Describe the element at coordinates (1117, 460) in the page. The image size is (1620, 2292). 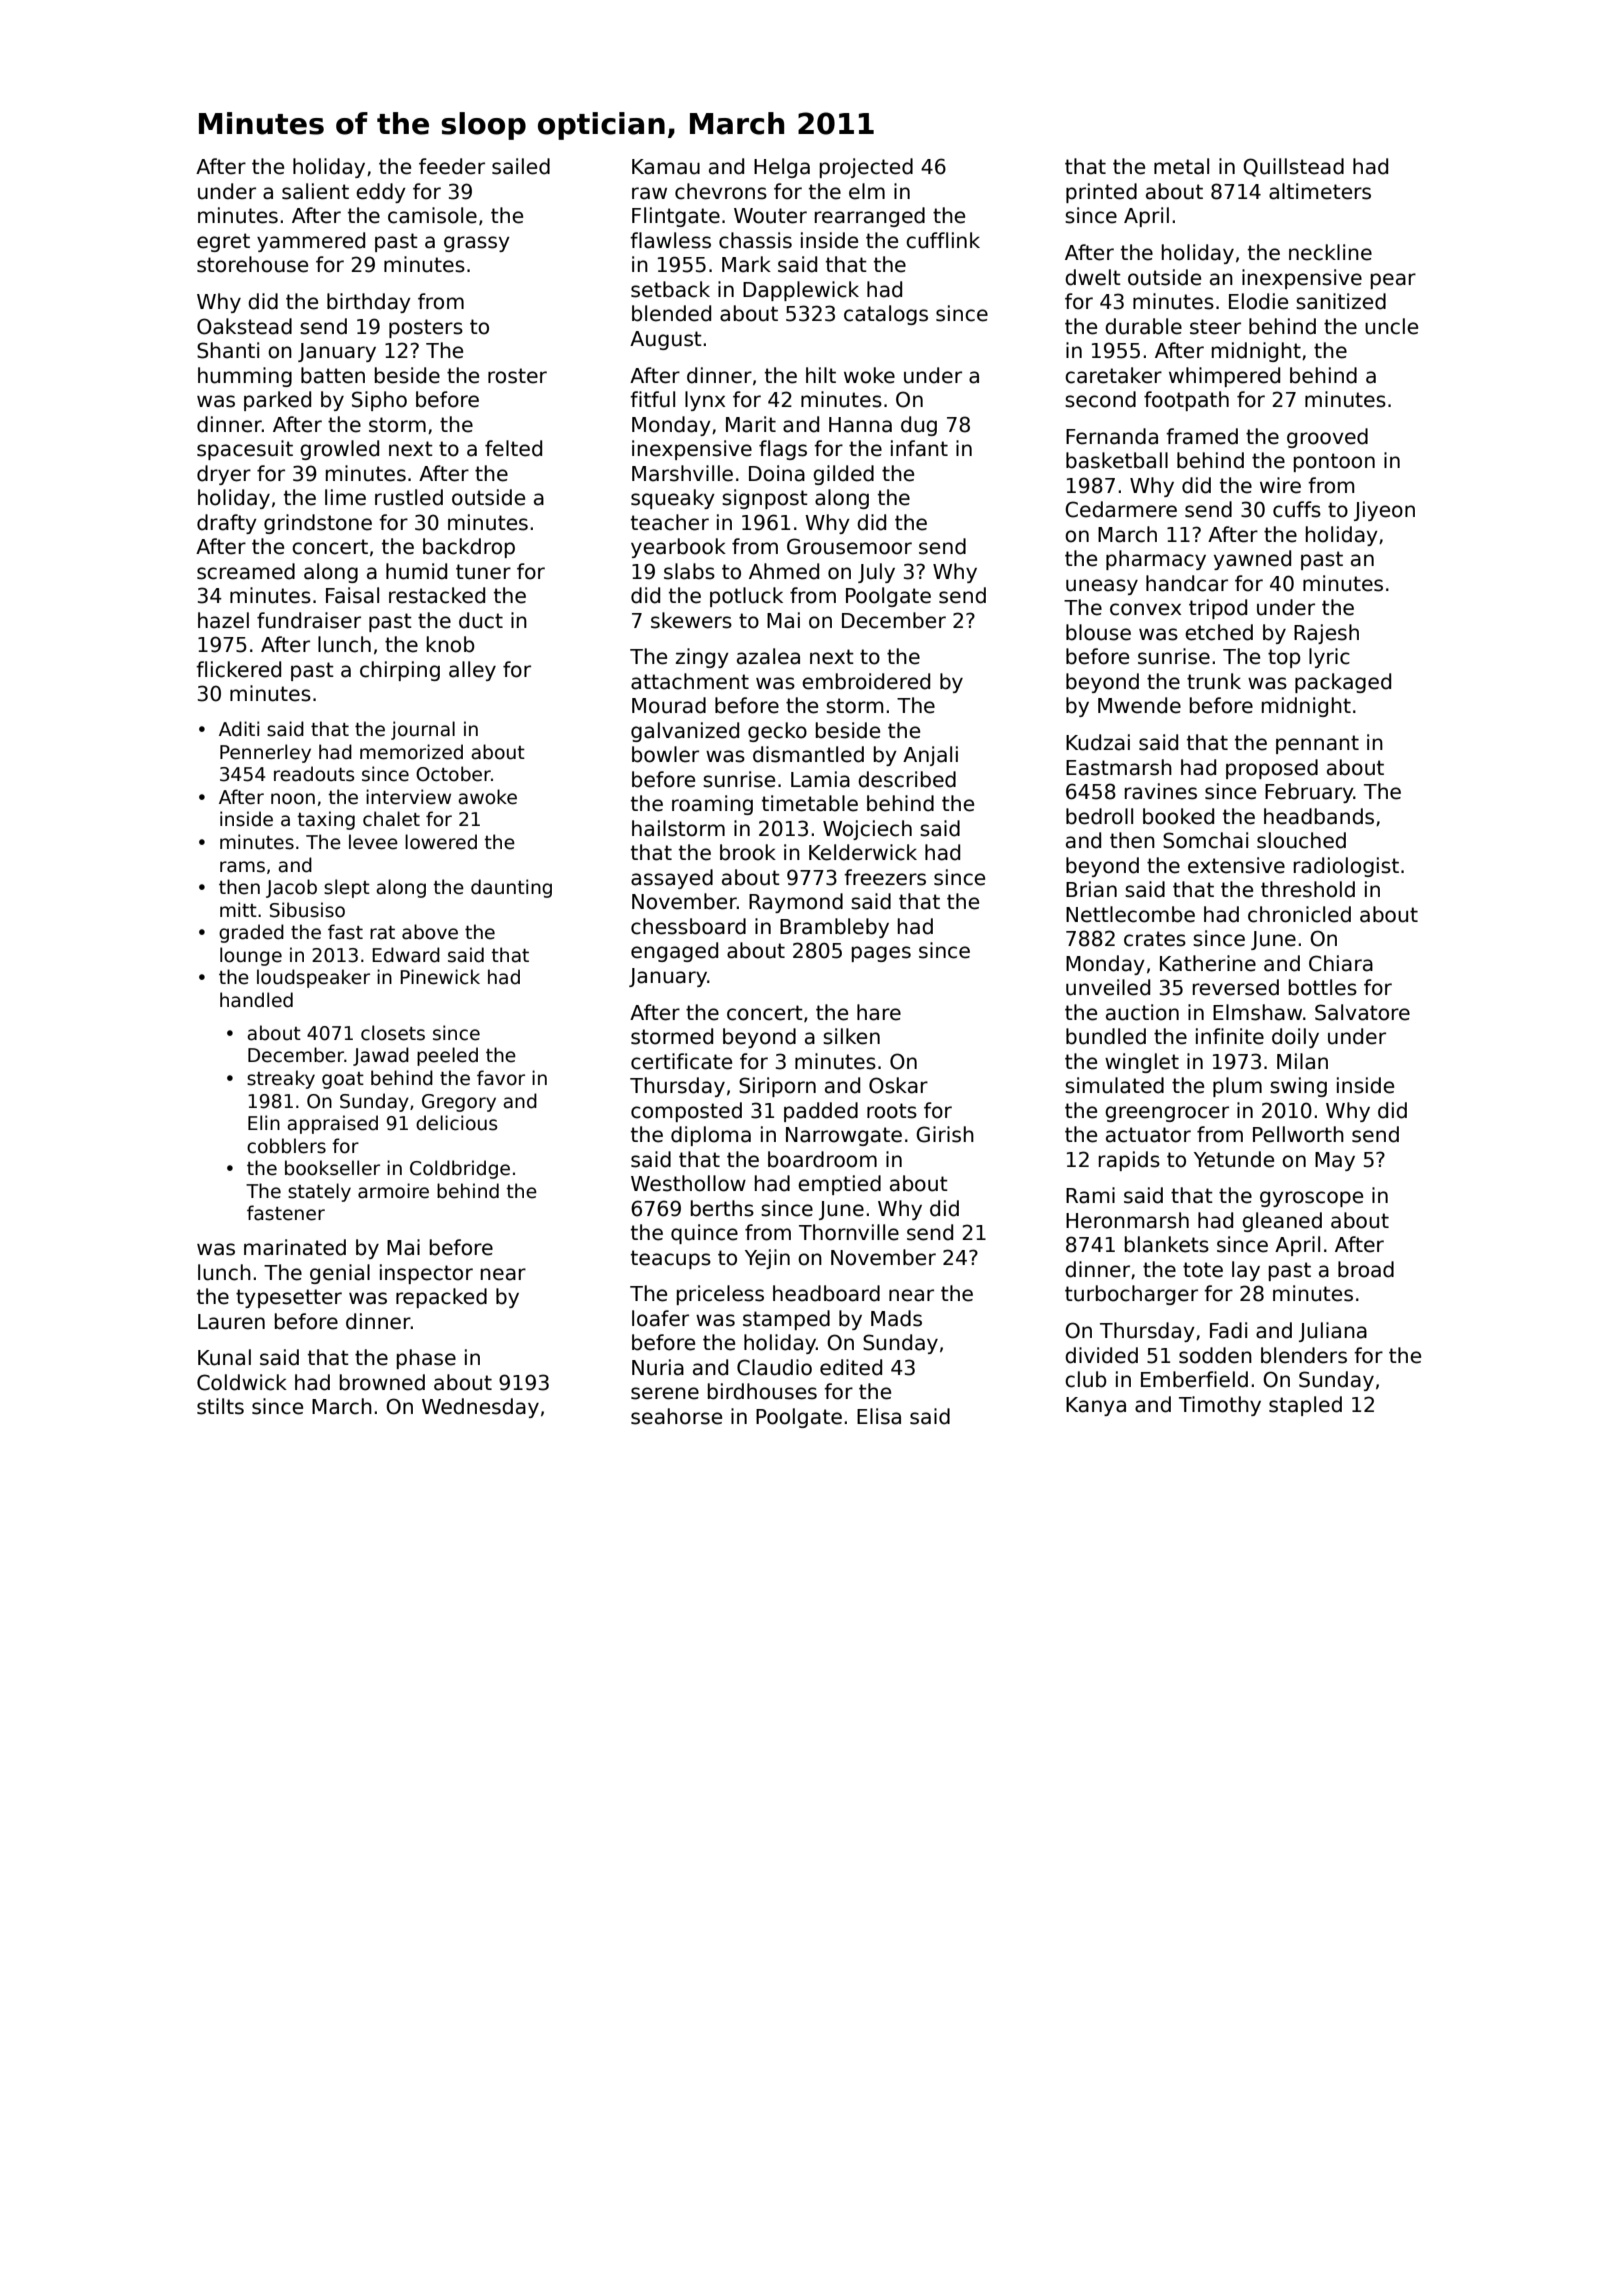
I see `basketball` at that location.
